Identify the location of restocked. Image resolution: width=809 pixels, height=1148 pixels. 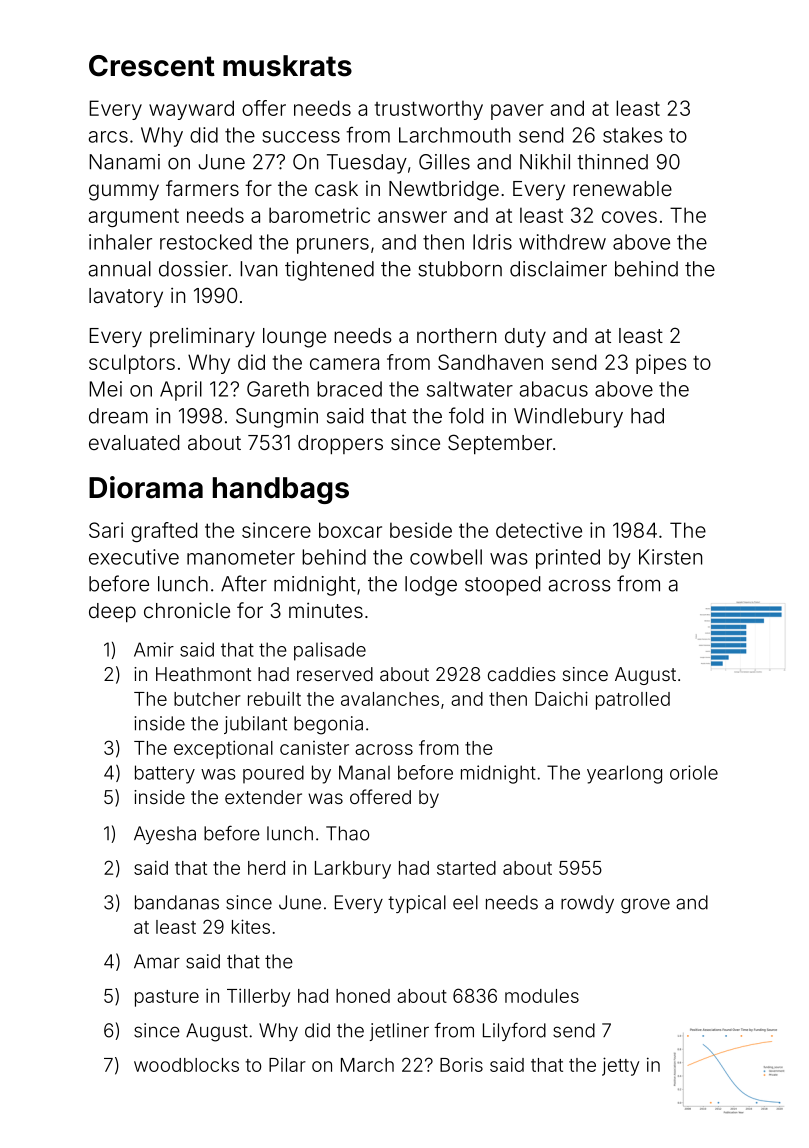
(206, 242).
